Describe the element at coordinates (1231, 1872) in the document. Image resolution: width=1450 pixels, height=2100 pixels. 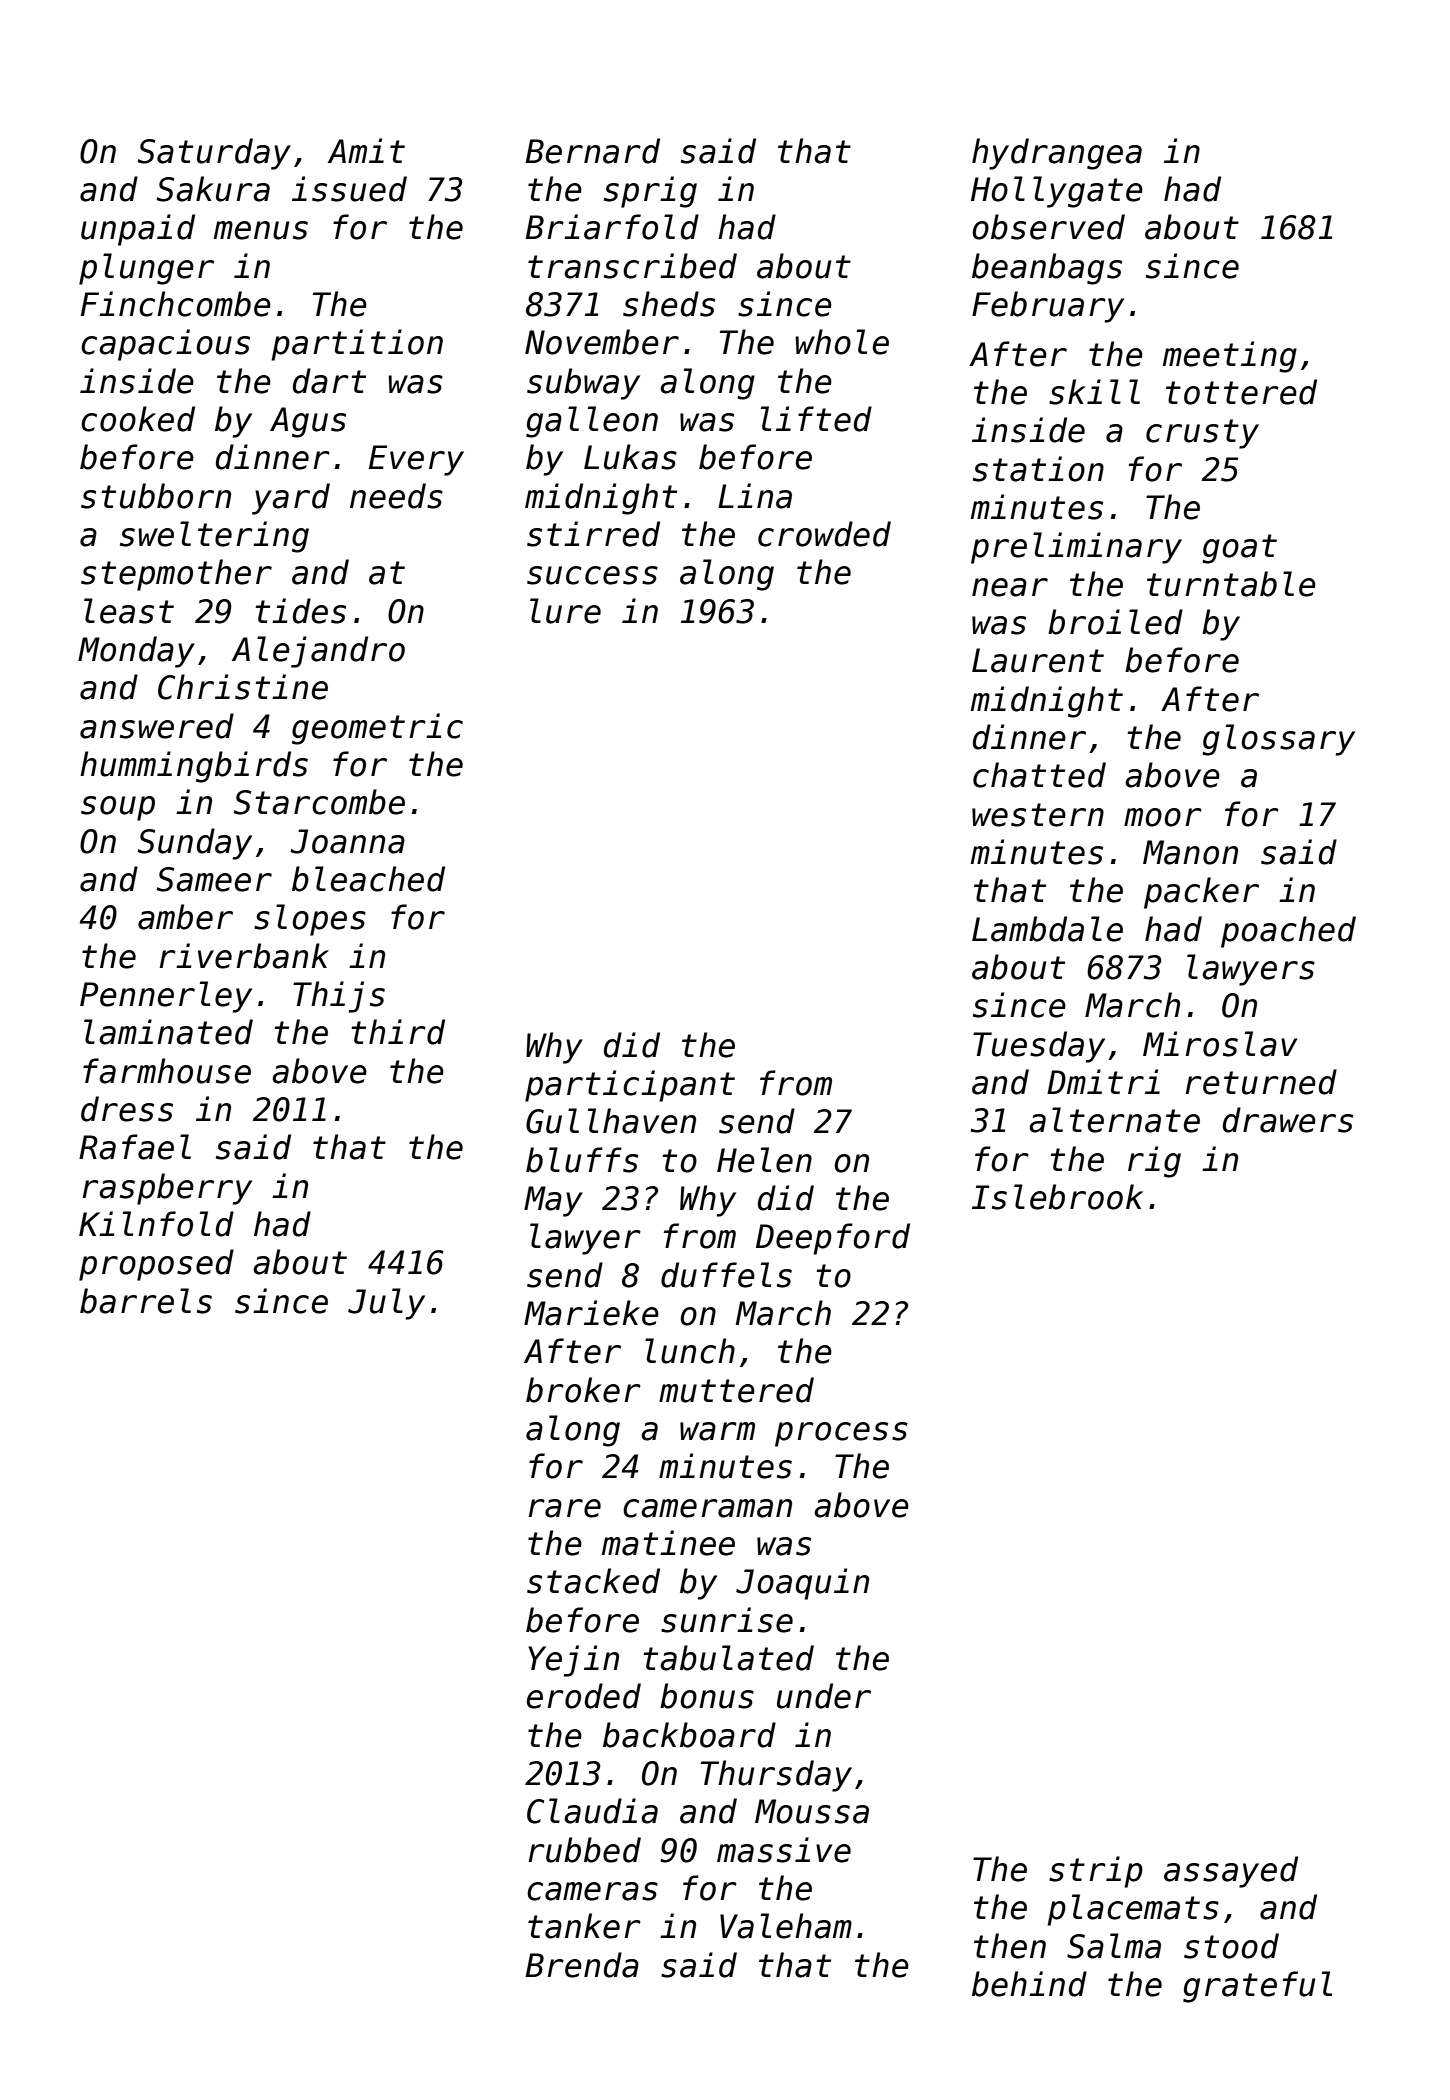
I see `assayed` at that location.
